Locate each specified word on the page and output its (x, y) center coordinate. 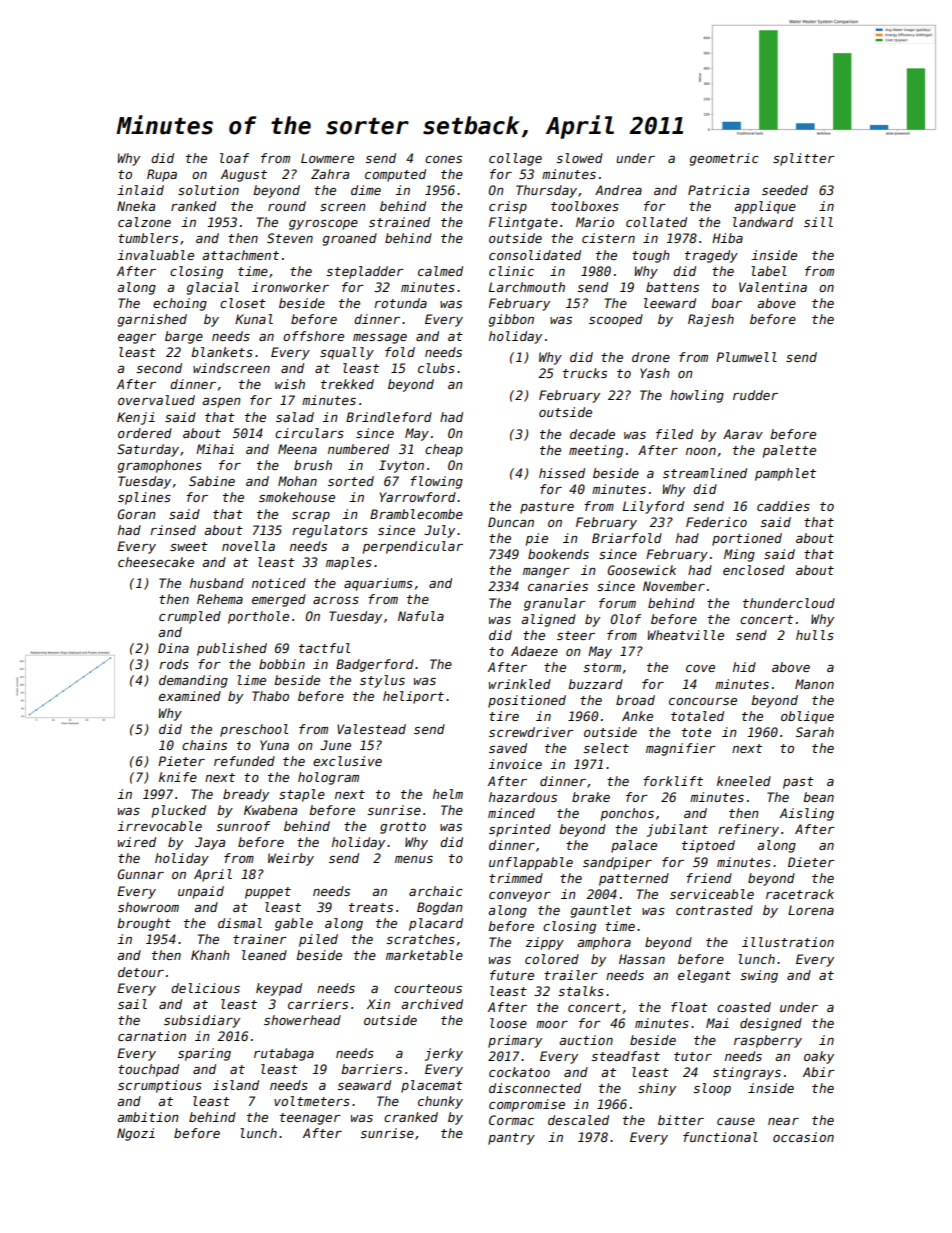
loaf (234, 158)
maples (349, 563)
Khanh (210, 955)
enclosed (754, 570)
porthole (258, 617)
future (512, 975)
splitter (804, 159)
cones (443, 159)
